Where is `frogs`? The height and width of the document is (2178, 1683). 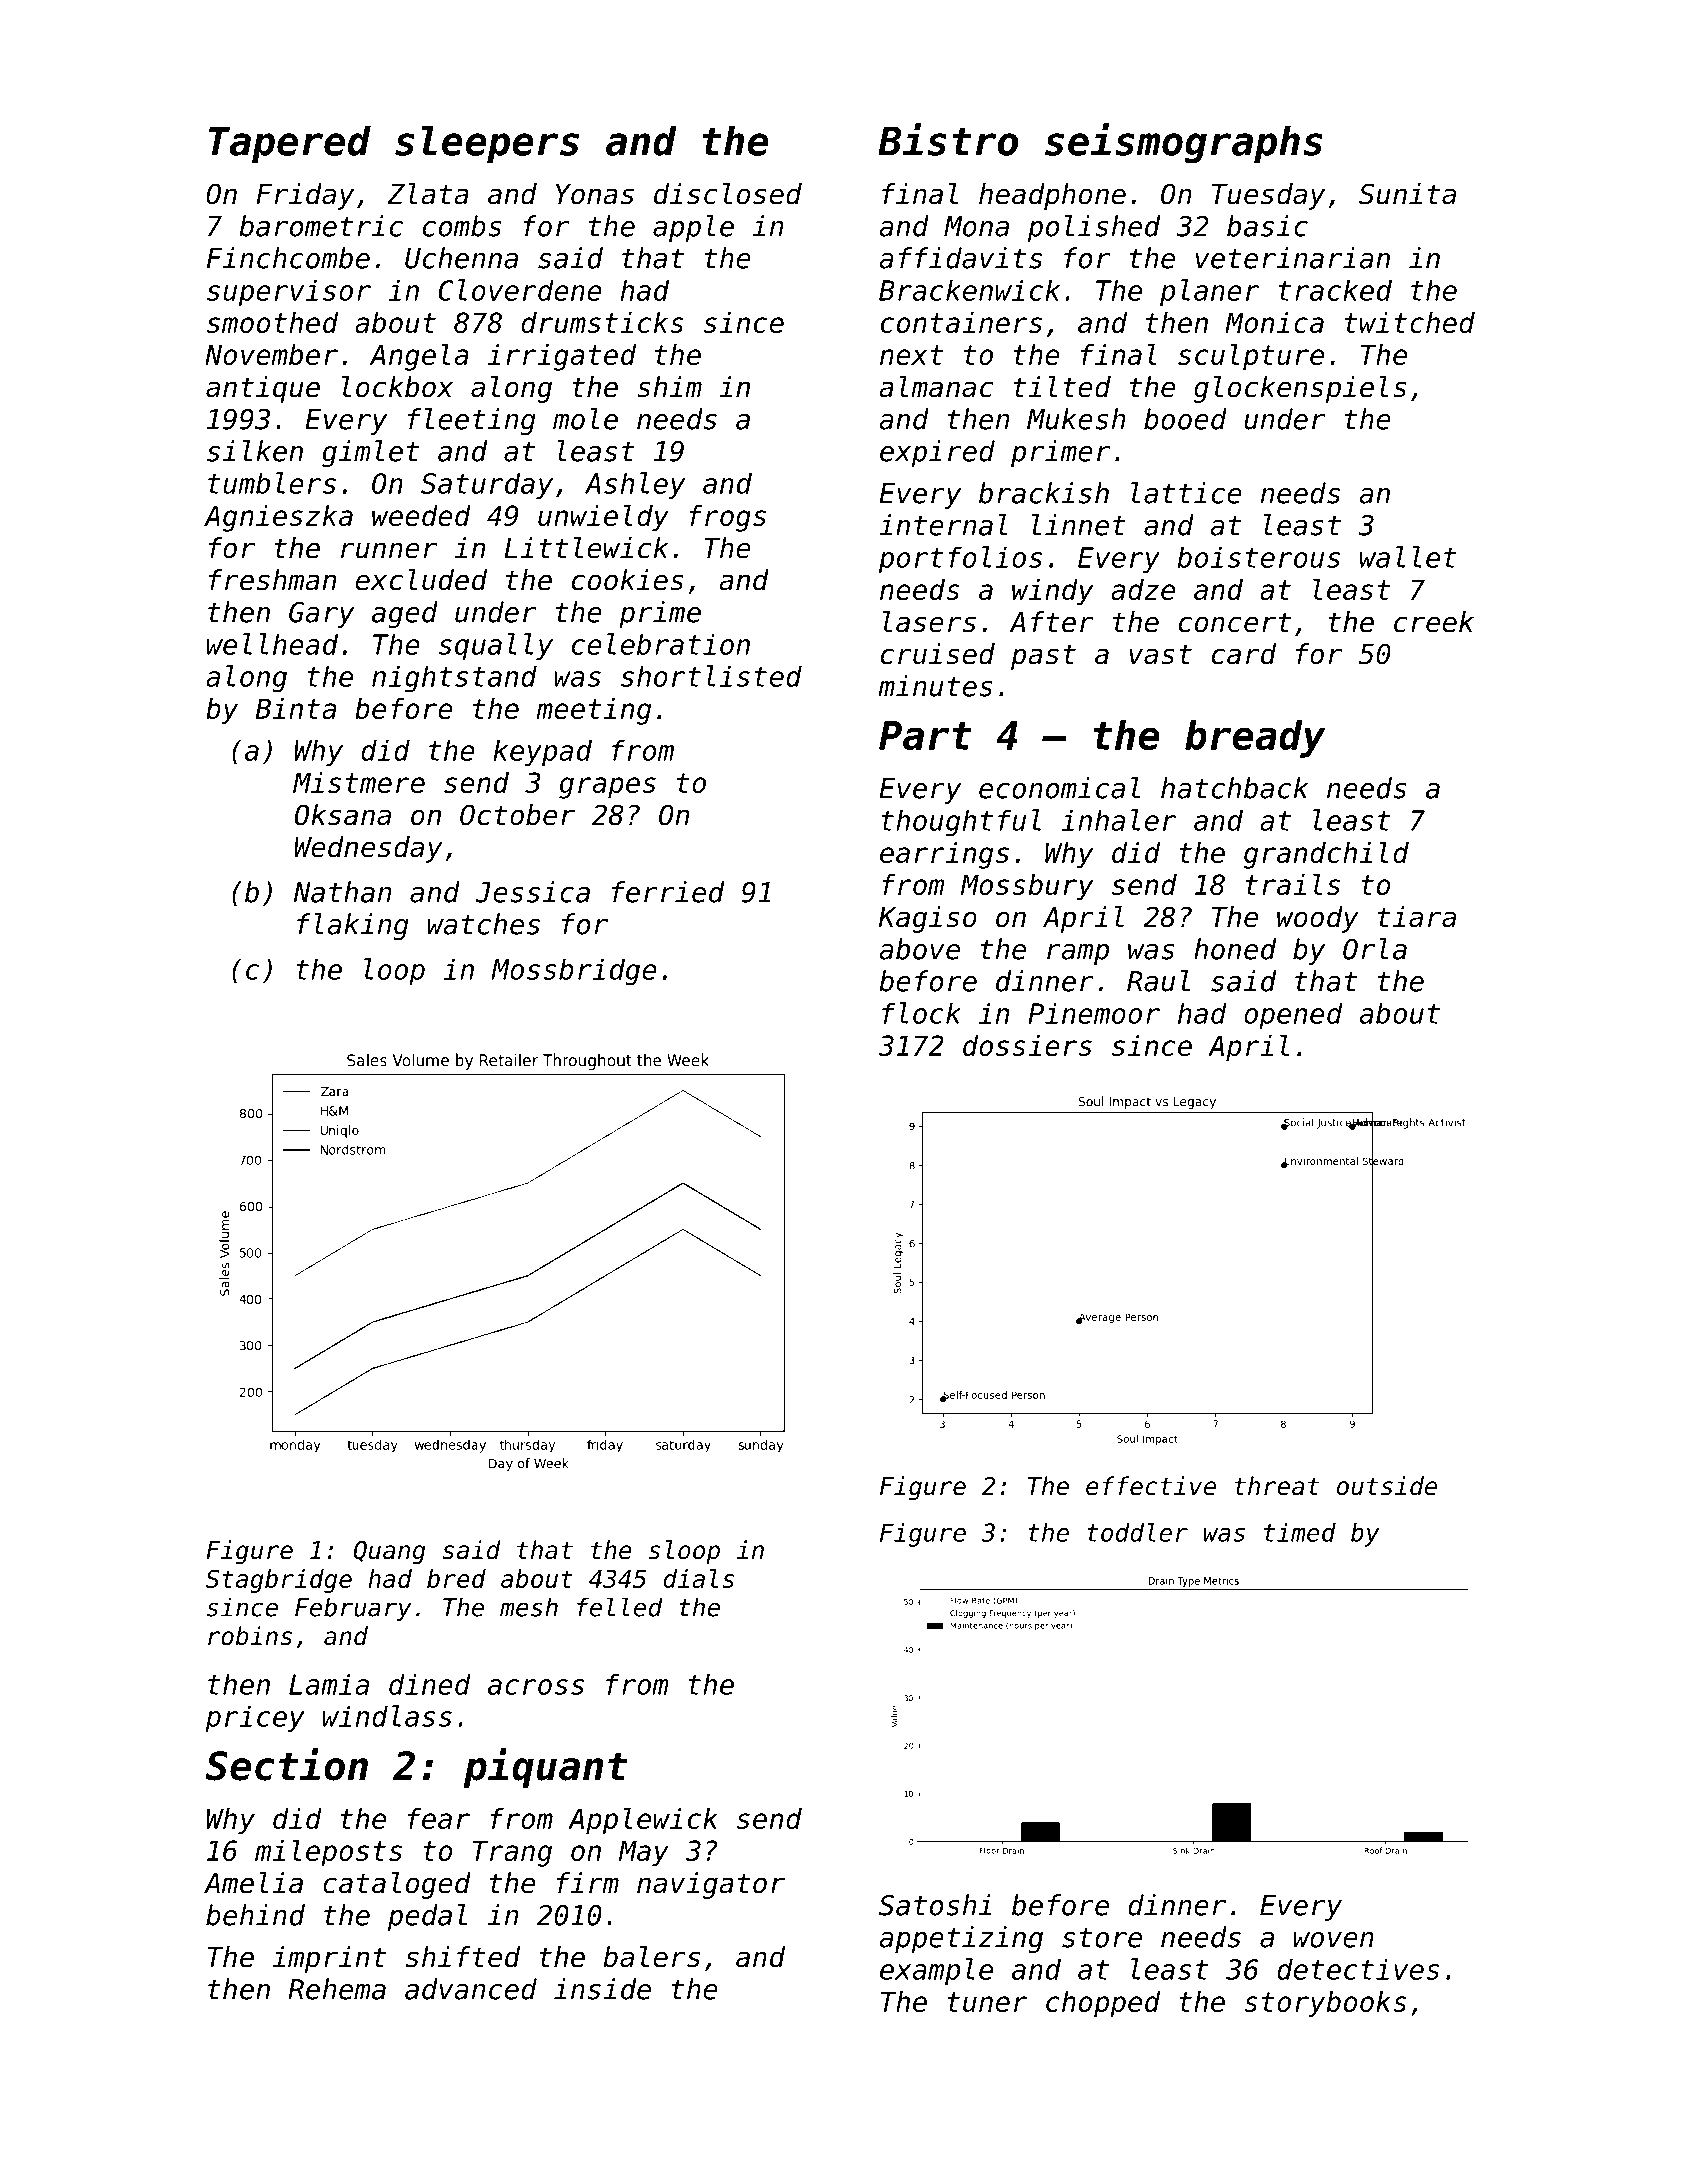 frogs is located at coordinates (727, 518).
